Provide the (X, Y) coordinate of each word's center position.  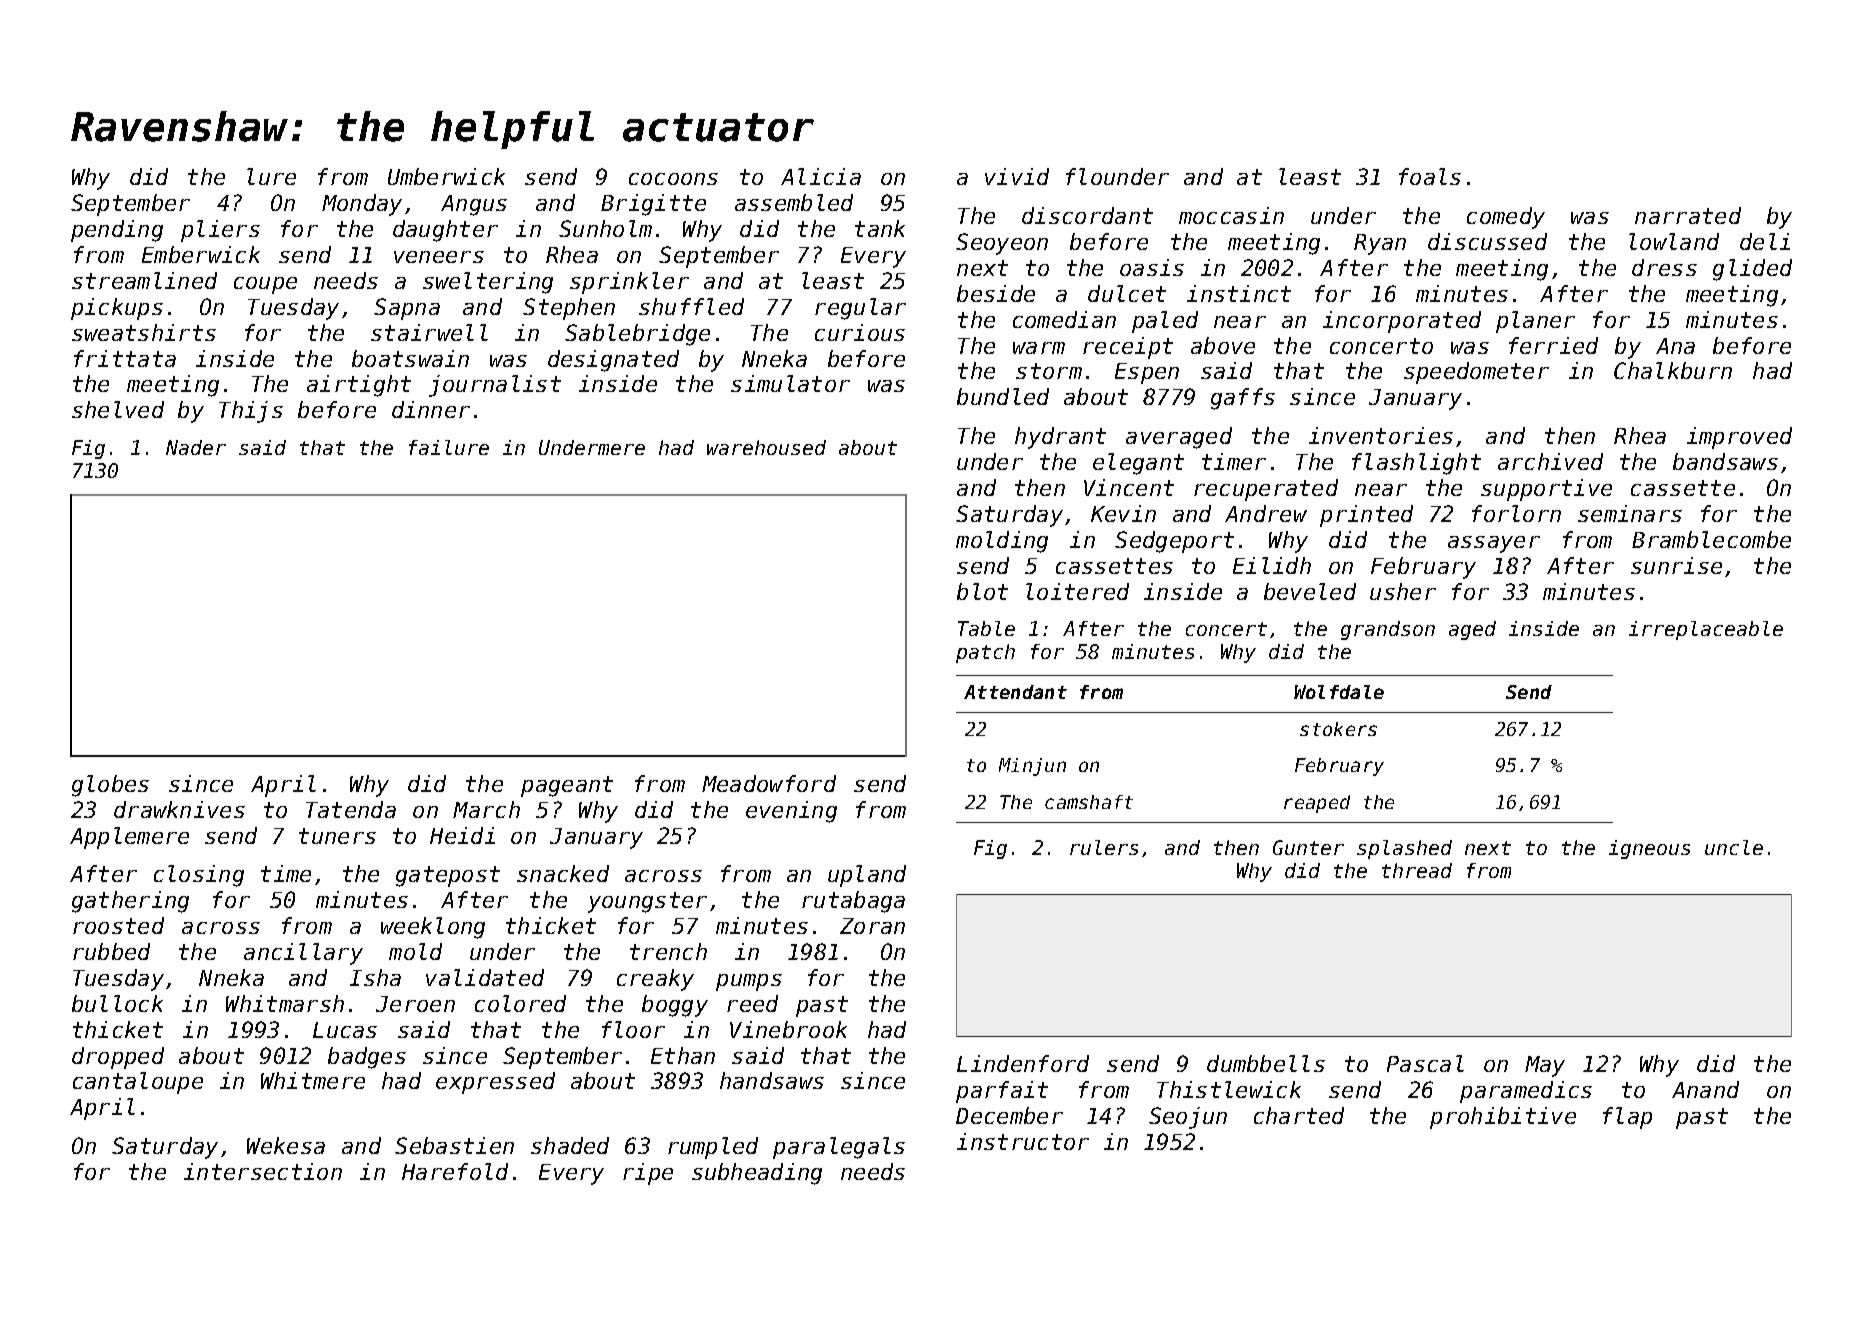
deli (1765, 241)
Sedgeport (1174, 542)
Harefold (455, 1171)
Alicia (821, 176)
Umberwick (446, 176)
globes (110, 786)
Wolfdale (1339, 692)
